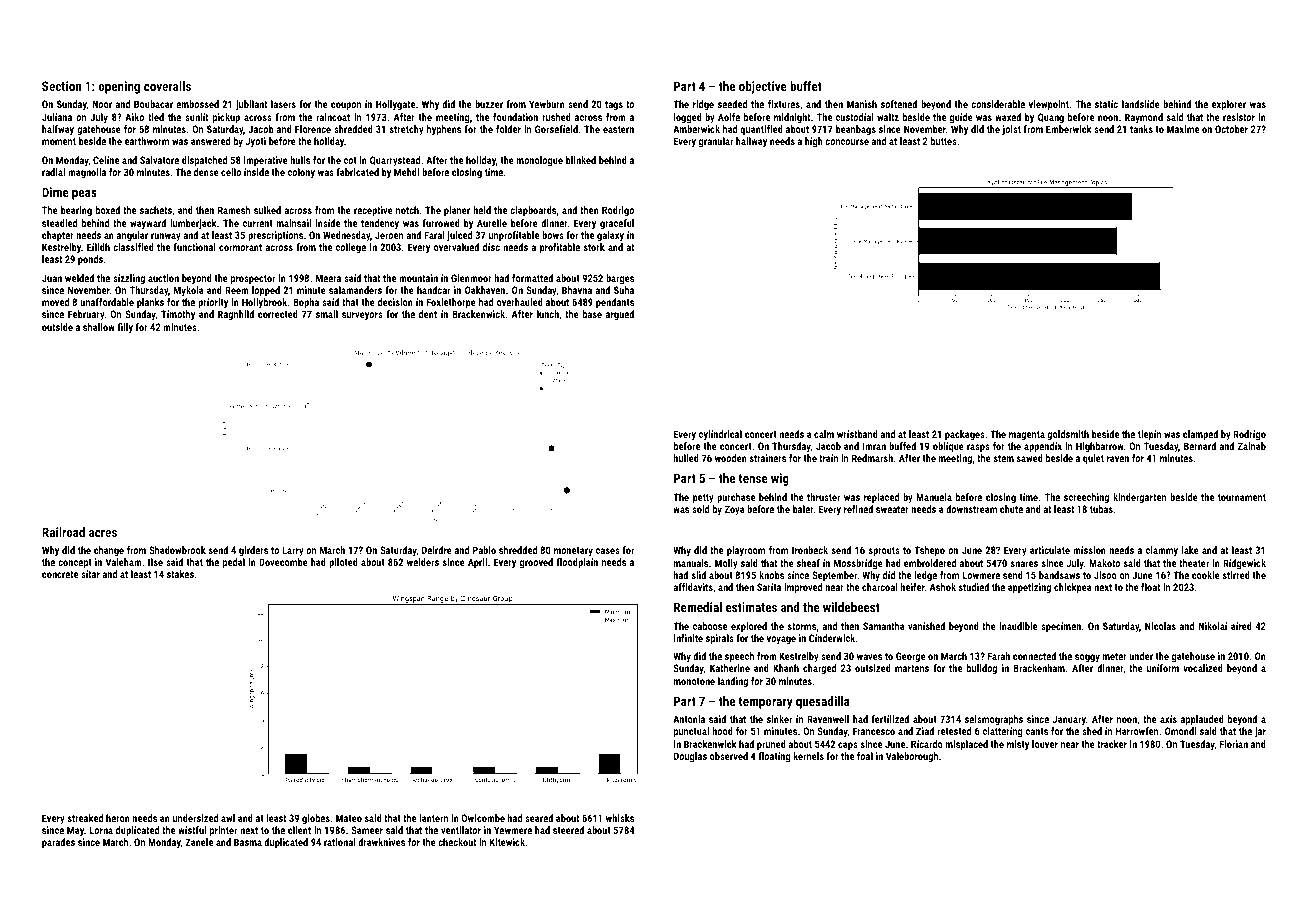  Describe the element at coordinates (1252, 446) in the image. I see `Zainab` at that location.
